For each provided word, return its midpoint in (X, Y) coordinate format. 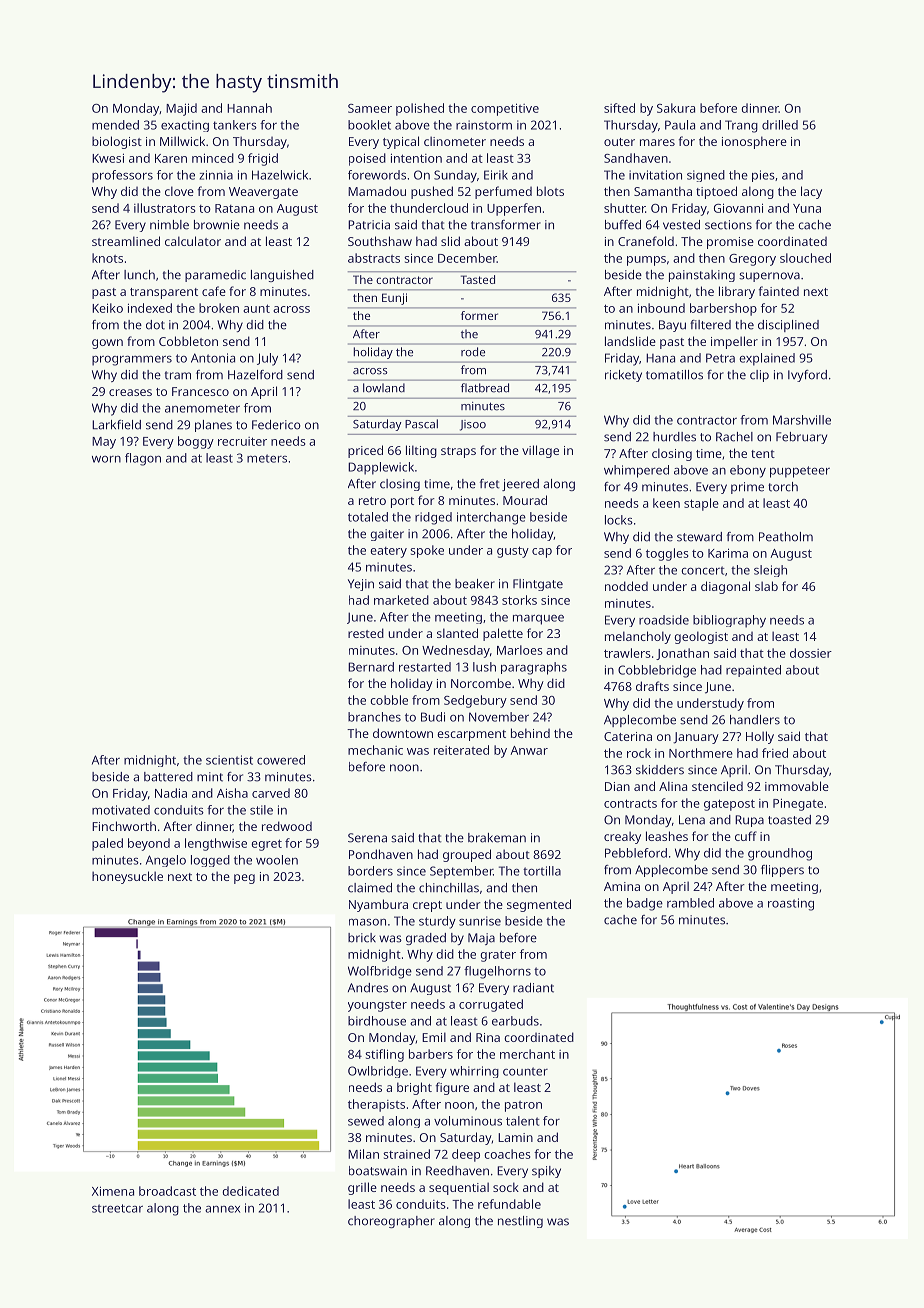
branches (374, 717)
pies (763, 176)
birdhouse (377, 1021)
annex (222, 1209)
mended (115, 125)
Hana (660, 358)
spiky (546, 1172)
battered (168, 777)
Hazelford (255, 375)
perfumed (503, 192)
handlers (755, 720)
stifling (384, 1055)
